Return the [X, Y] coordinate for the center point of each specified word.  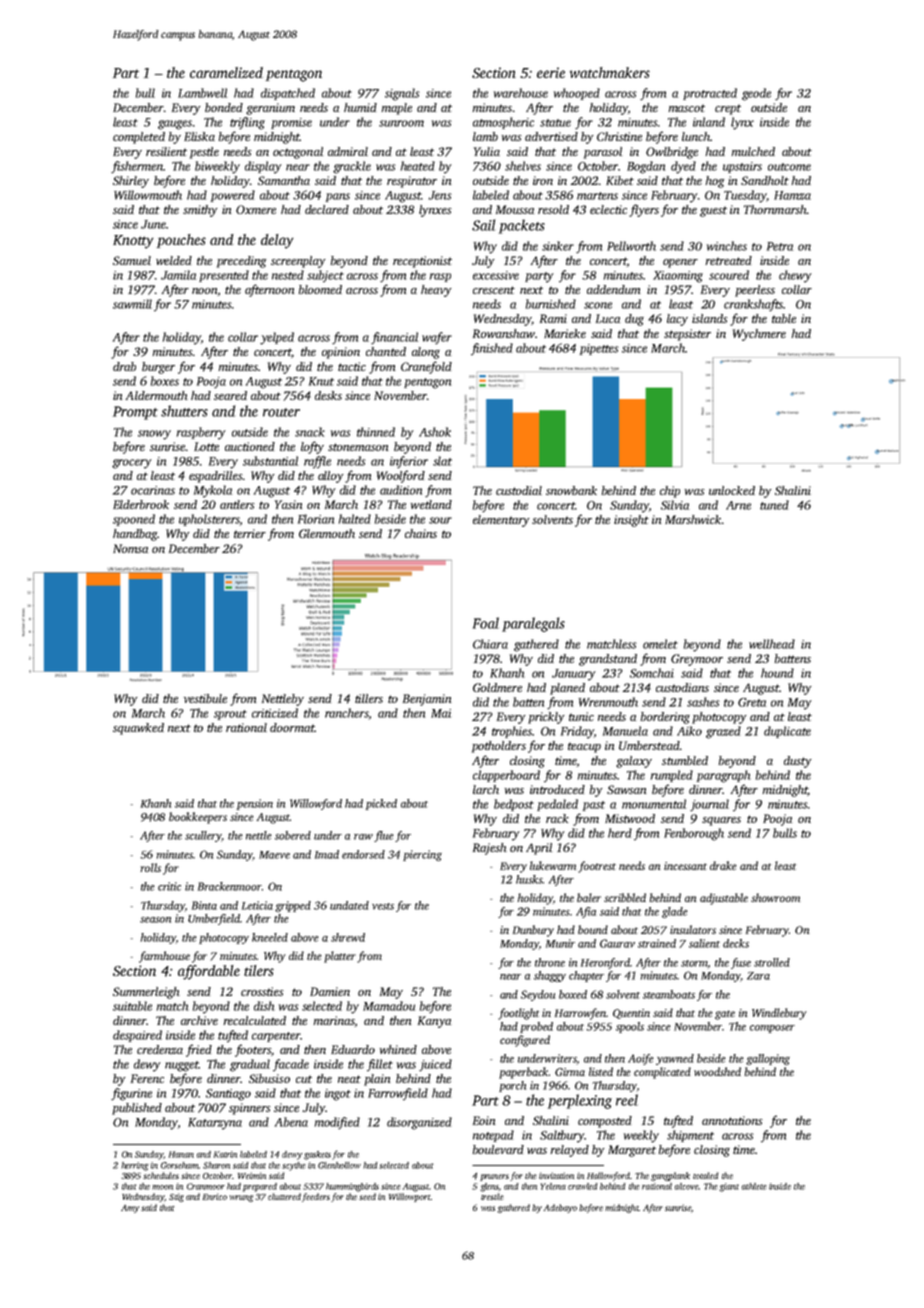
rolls [150, 867]
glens [489, 1187]
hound [777, 673]
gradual [250, 1065]
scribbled [625, 897]
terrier [250, 533]
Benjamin [427, 700]
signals [402, 94]
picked [381, 804]
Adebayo [560, 1208]
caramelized [226, 73]
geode [756, 94]
